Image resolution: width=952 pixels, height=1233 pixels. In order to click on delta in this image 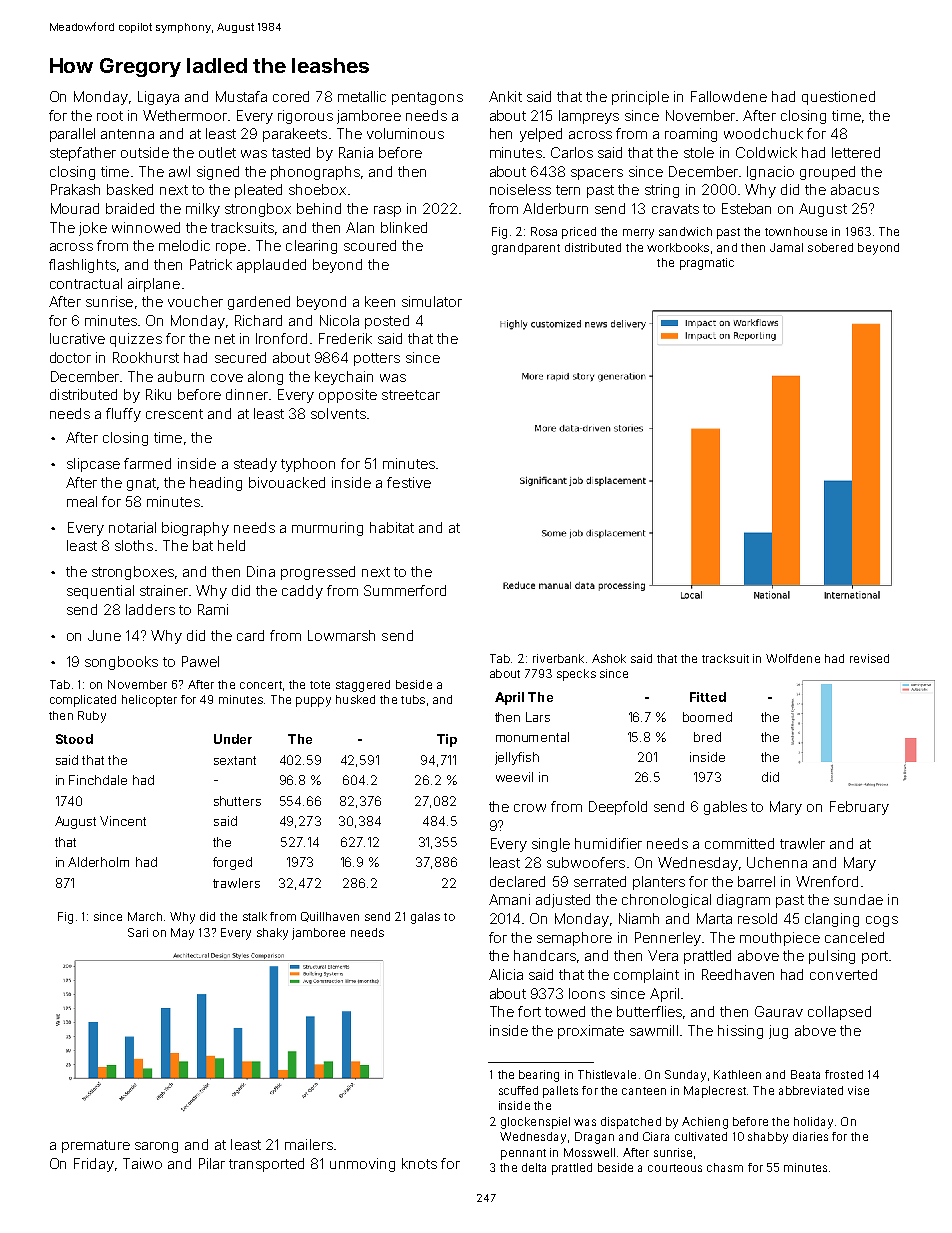, I will do `click(534, 1167)`.
